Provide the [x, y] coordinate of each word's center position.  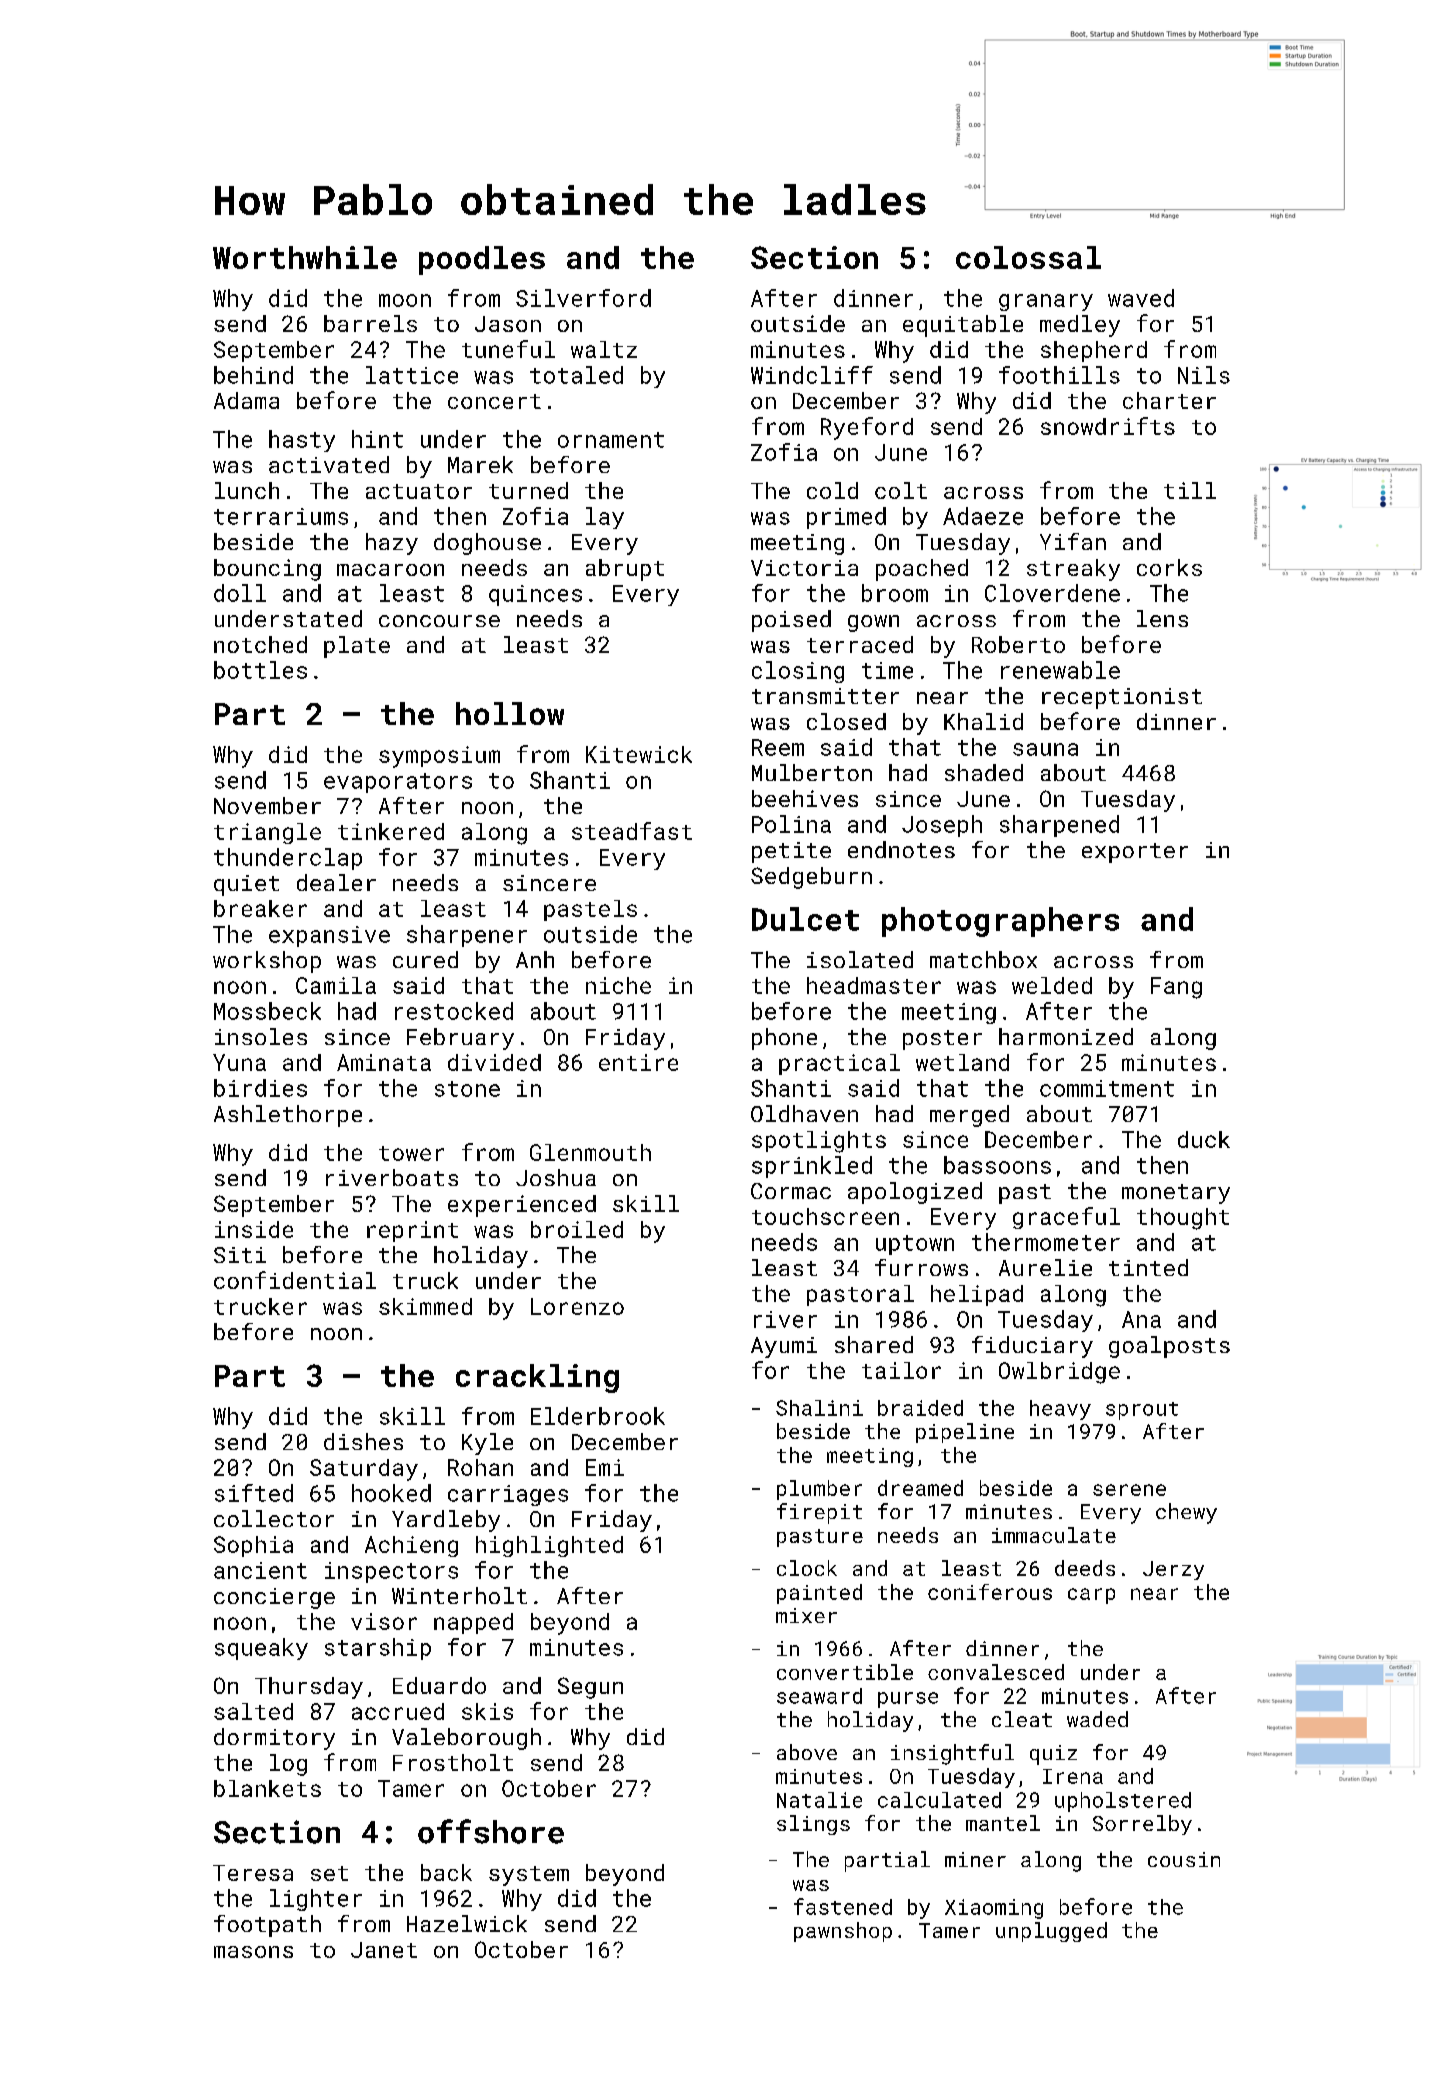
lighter [316, 1900]
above [807, 1752]
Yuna [239, 1062]
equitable [963, 326]
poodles [482, 260]
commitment [1107, 1088]
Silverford [583, 298]
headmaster [874, 985]
